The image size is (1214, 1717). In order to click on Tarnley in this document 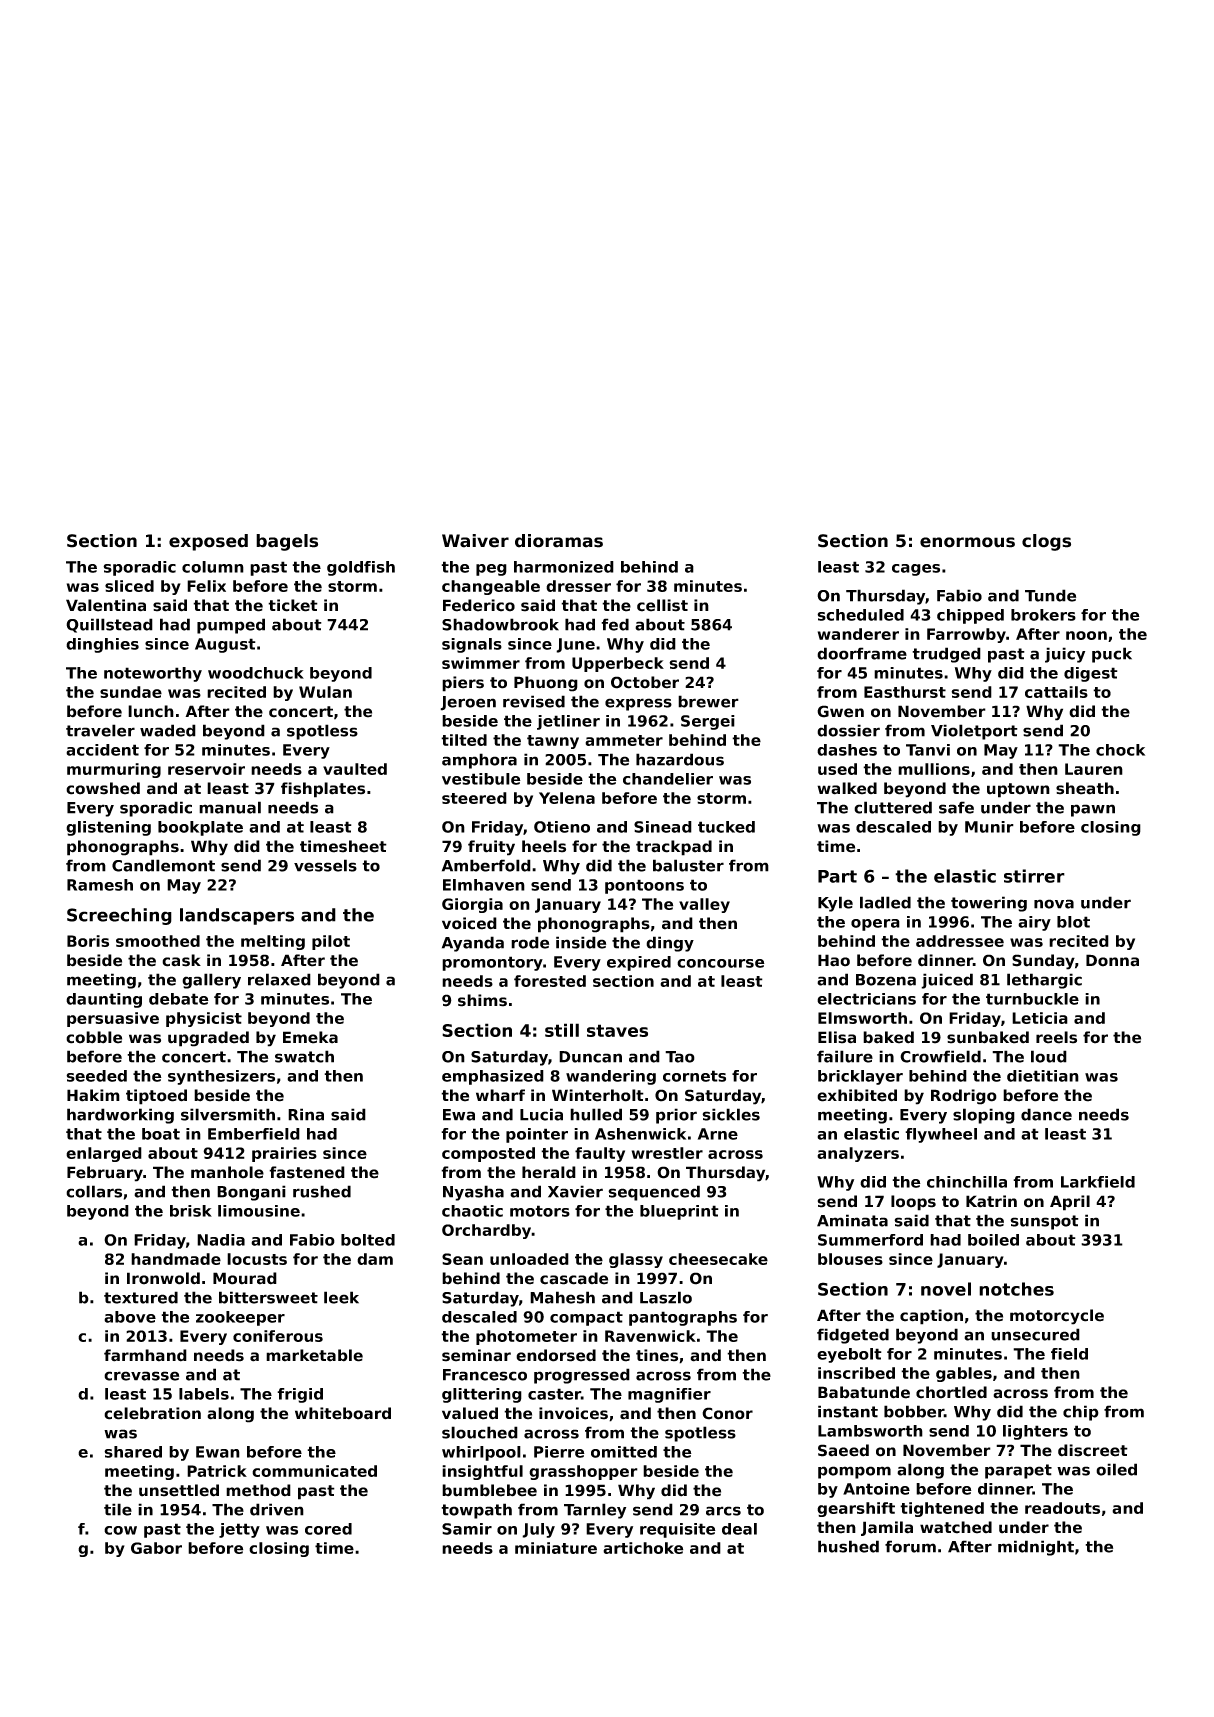, I will do `click(595, 1511)`.
